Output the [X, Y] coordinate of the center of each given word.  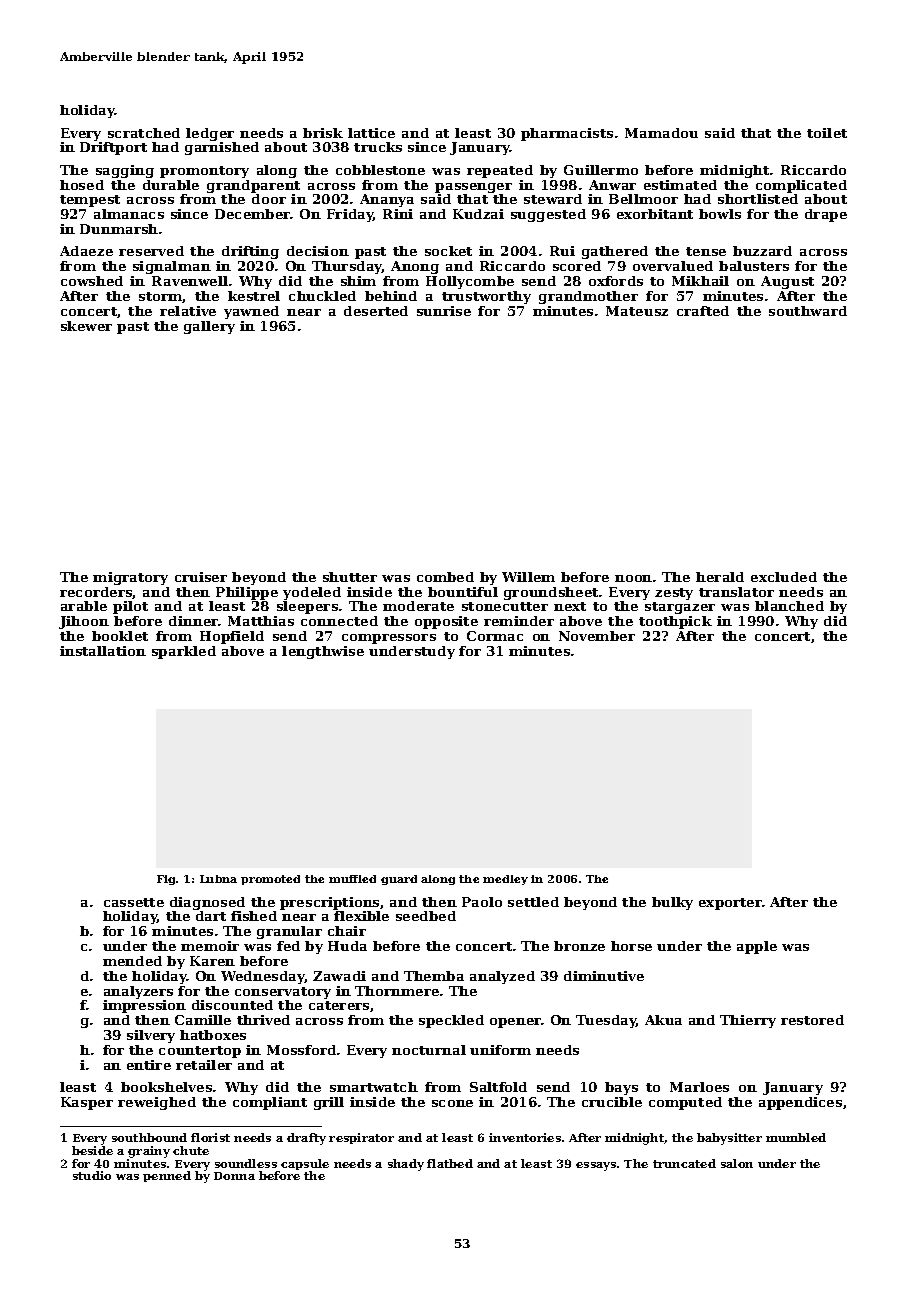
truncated [684, 1163]
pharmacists [567, 134]
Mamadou [661, 133]
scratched [144, 133]
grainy [149, 1152]
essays [596, 1166]
